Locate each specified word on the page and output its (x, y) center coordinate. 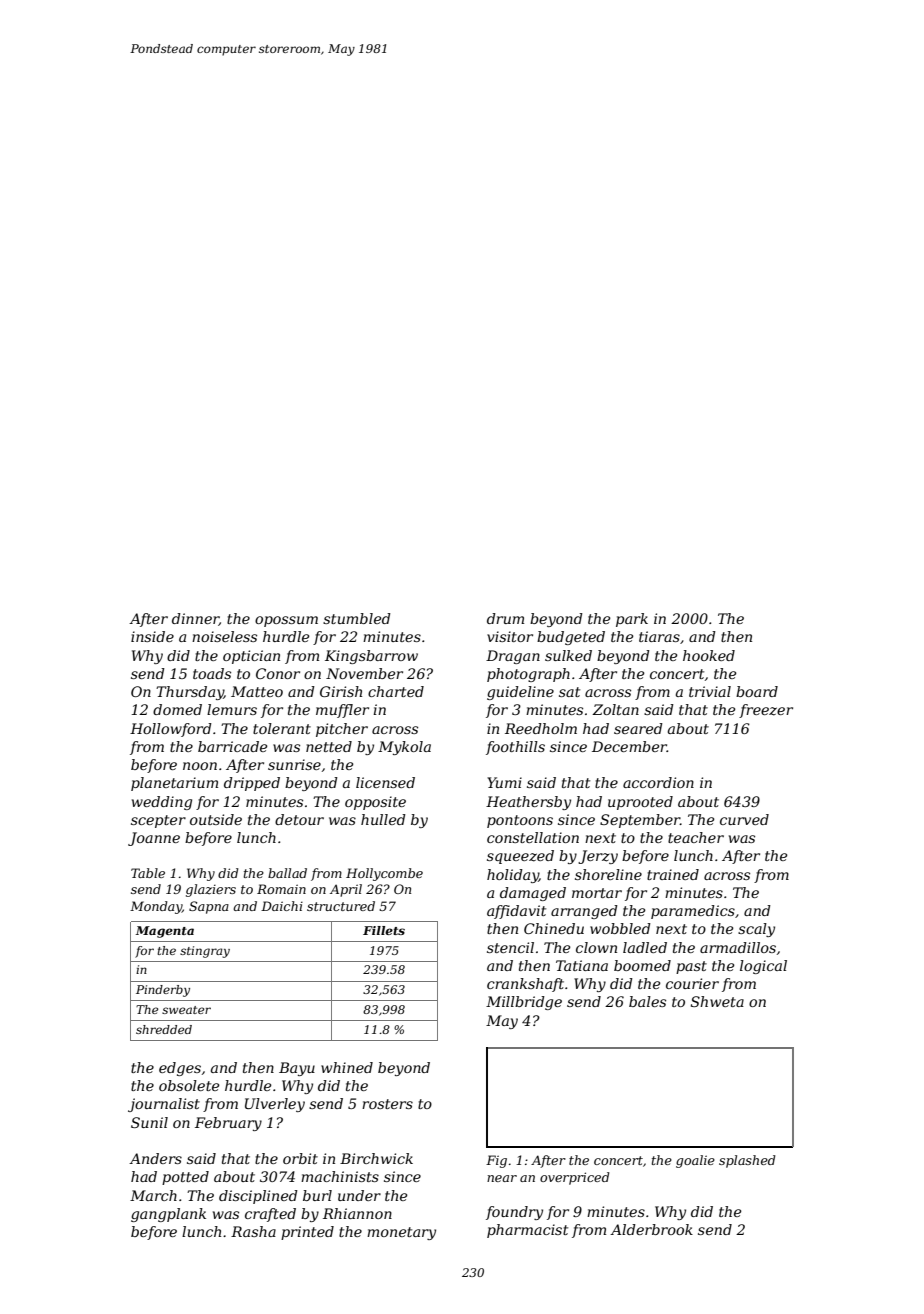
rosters (387, 1104)
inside (152, 636)
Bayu (297, 1069)
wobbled (620, 928)
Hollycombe (384, 874)
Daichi (282, 906)
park (632, 620)
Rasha (253, 1231)
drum (505, 618)
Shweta (717, 1001)
